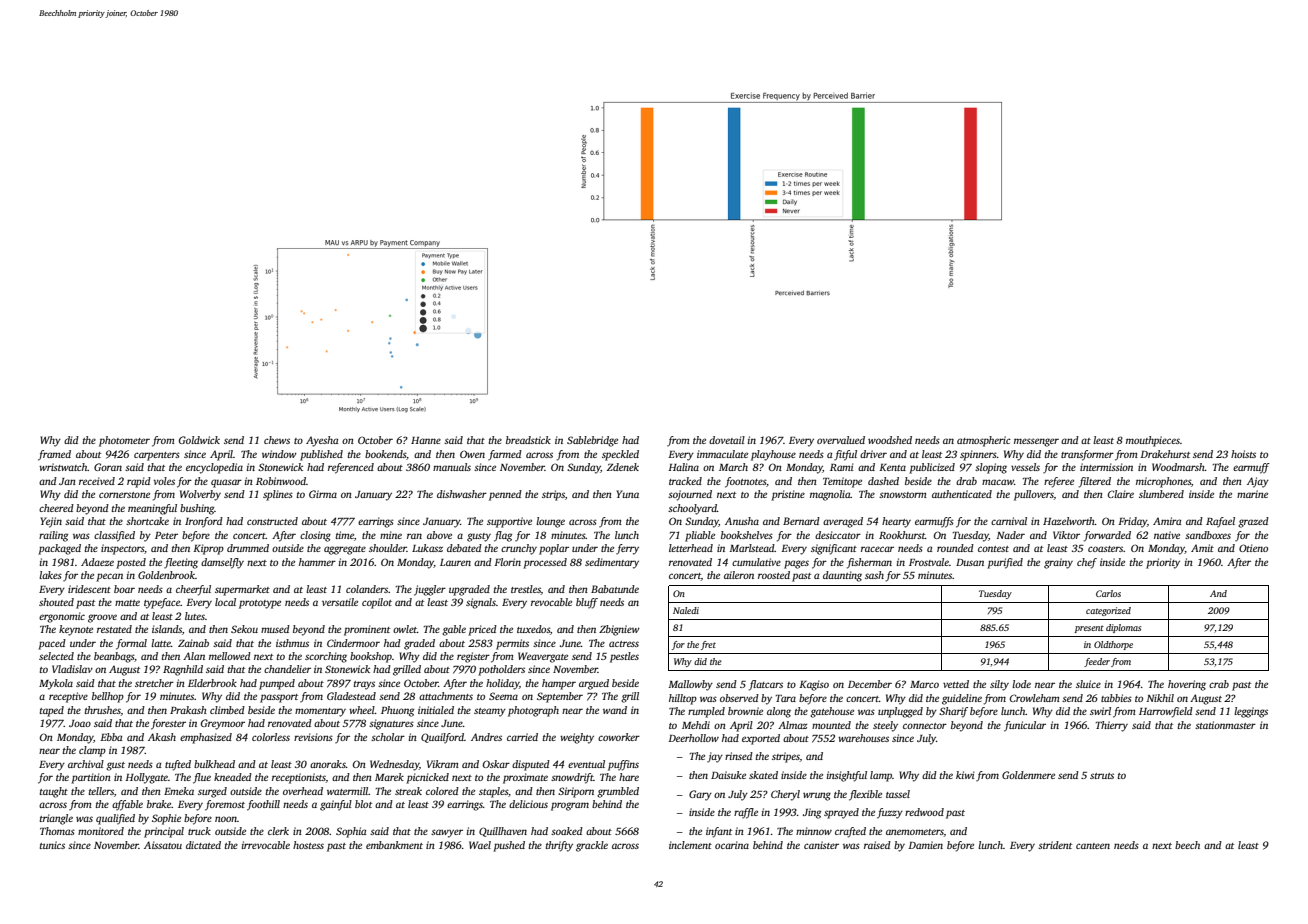 This screenshot has width=1308, height=924. Describe the element at coordinates (482, 630) in the screenshot. I see `priced` at that location.
